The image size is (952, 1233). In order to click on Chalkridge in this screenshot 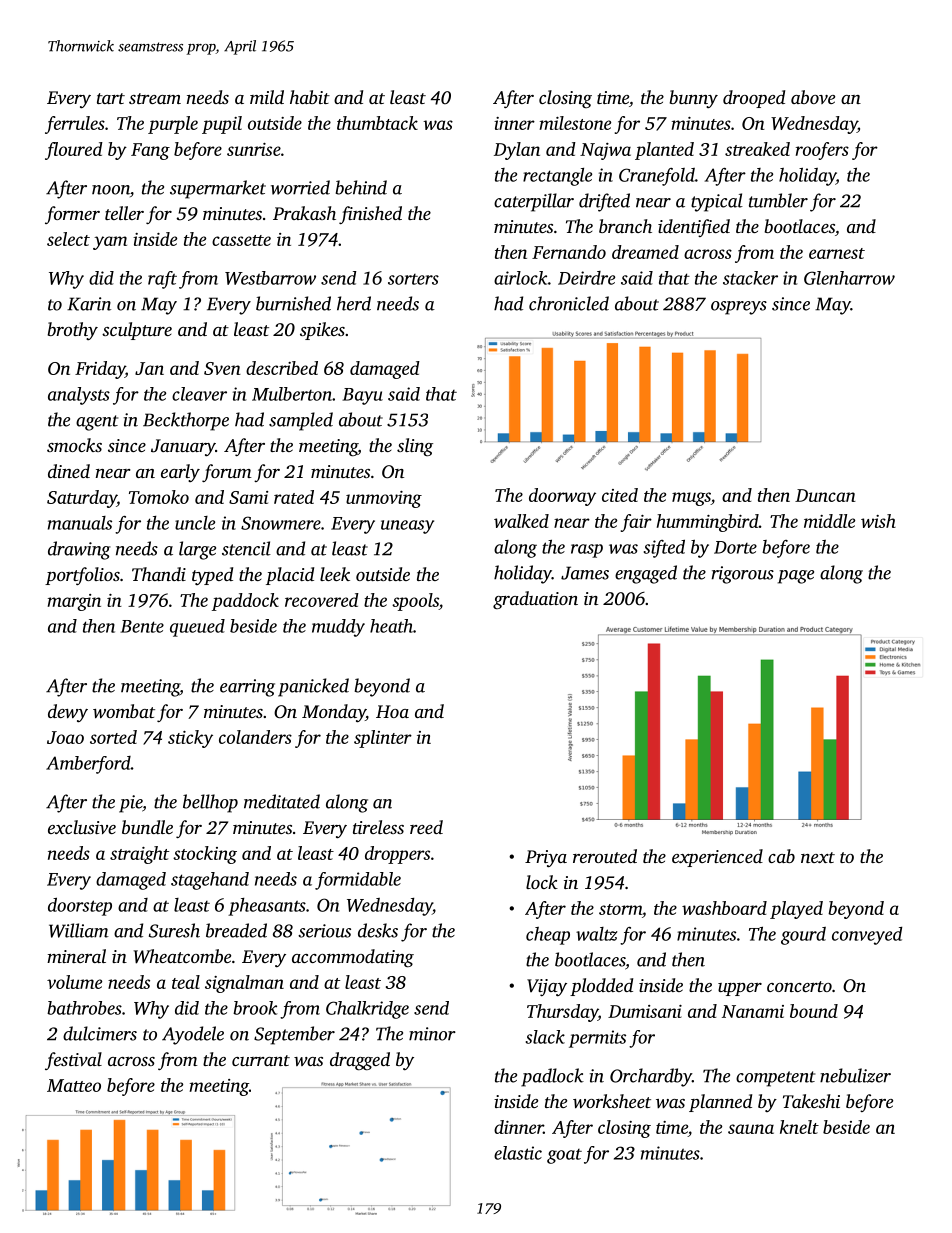, I will do `click(367, 1010)`.
